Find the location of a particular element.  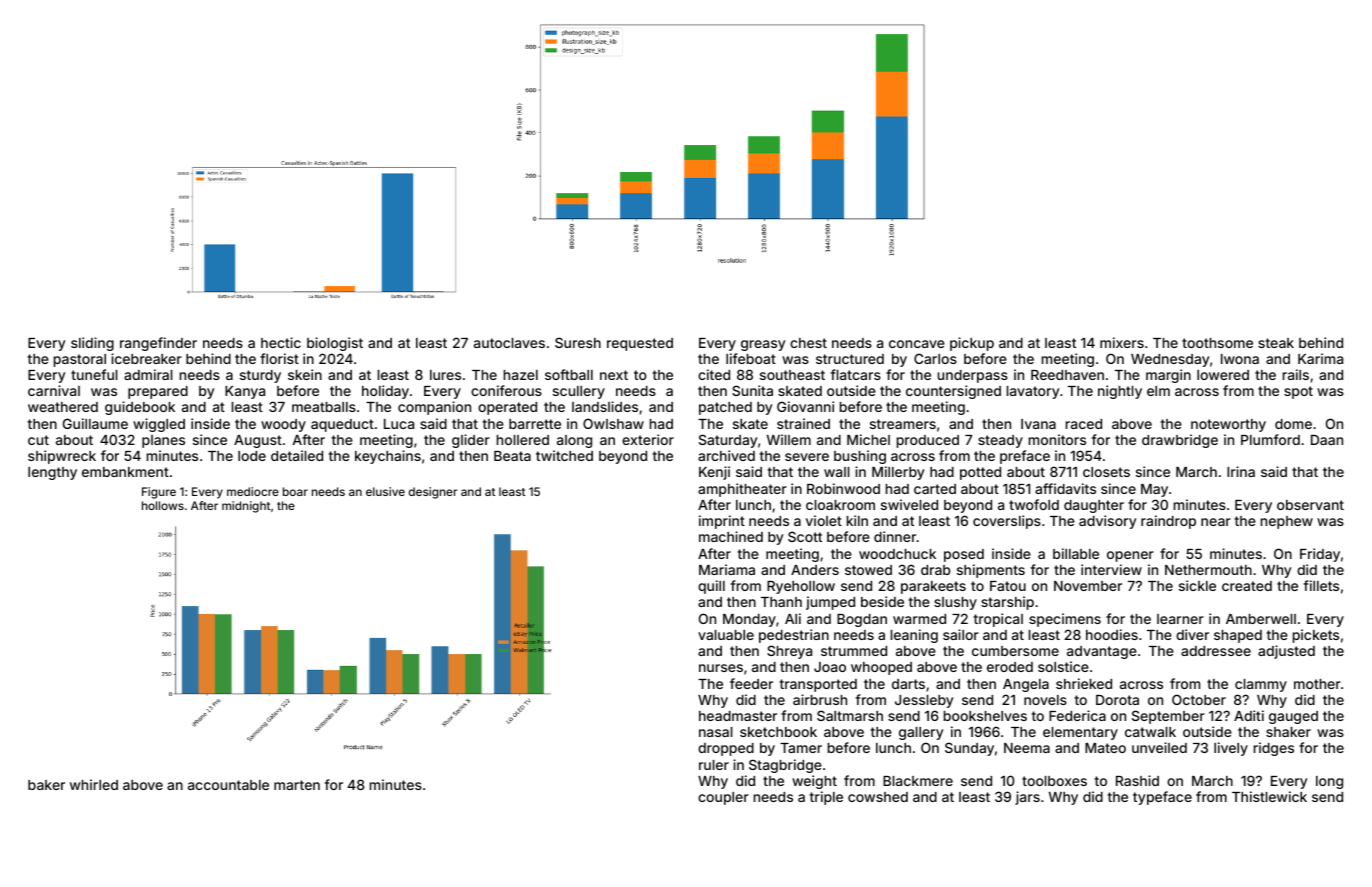

Figure is located at coordinates (159, 493).
